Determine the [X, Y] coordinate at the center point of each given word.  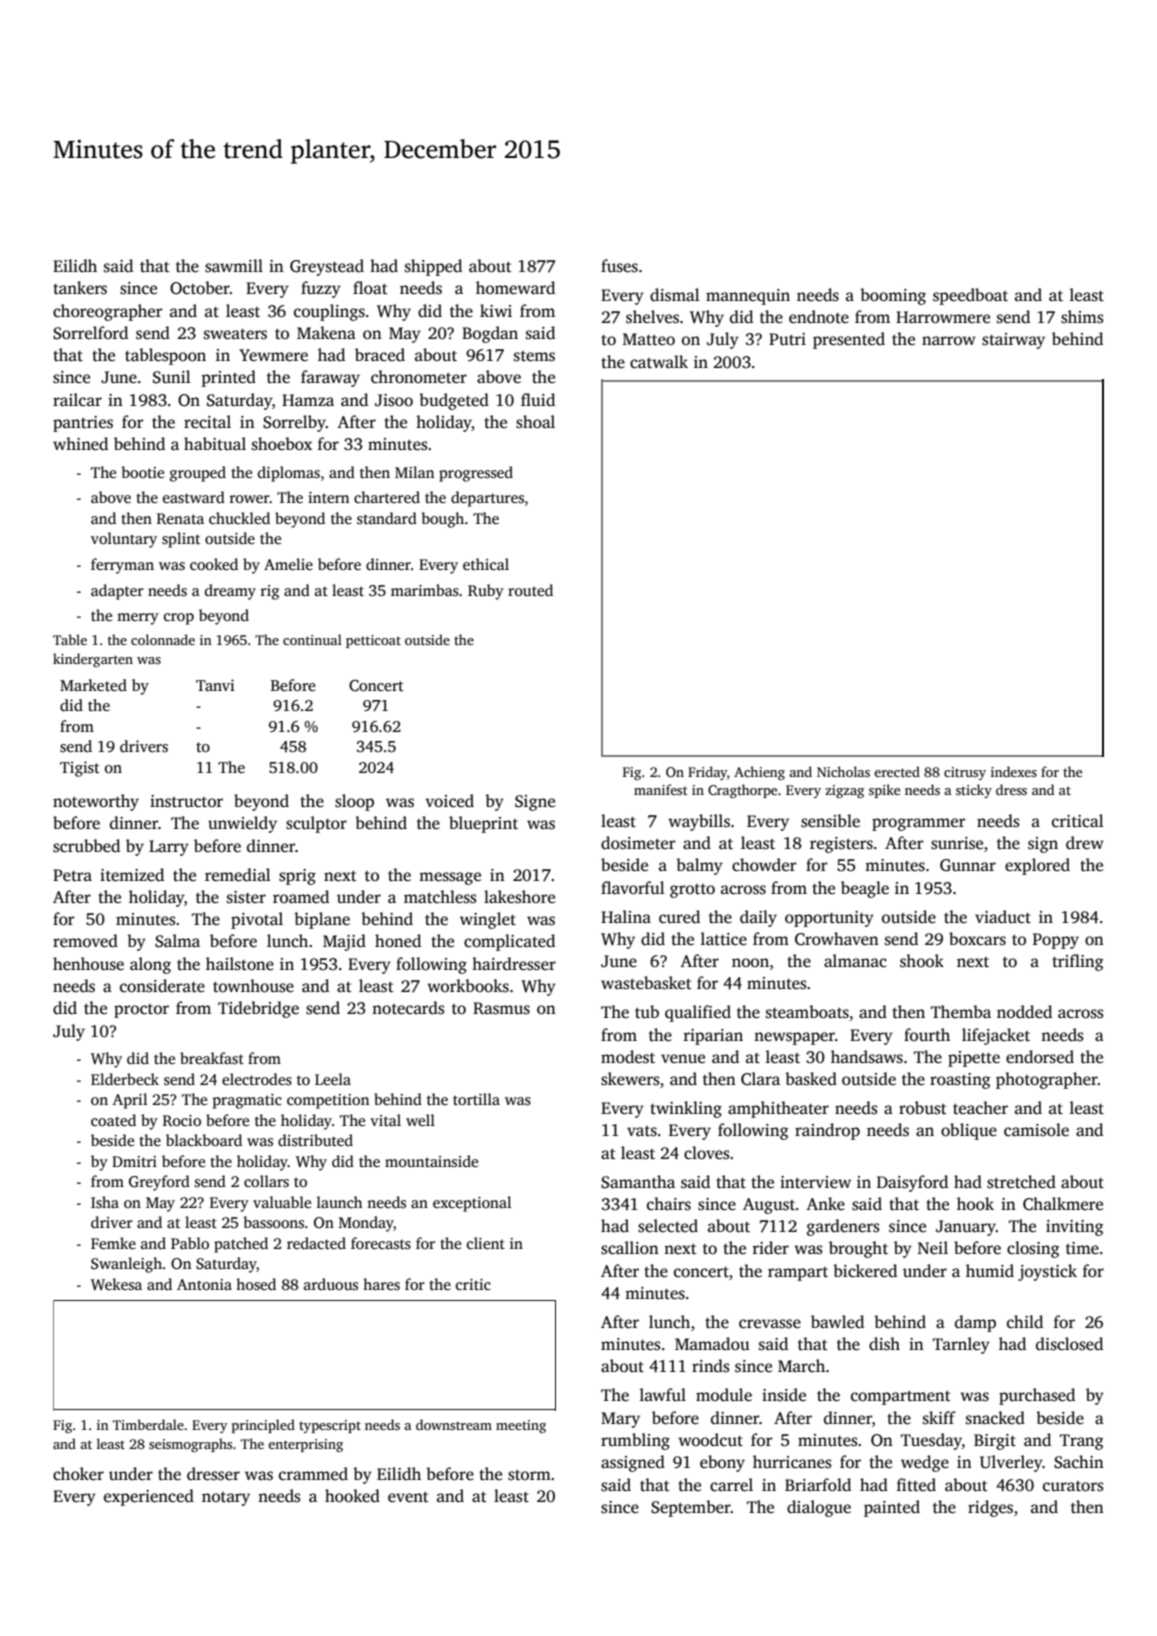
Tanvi [215, 685]
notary [226, 1499]
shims [1082, 317]
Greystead [327, 267]
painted [892, 1508]
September [691, 1508]
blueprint [483, 824]
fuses [619, 266]
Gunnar [968, 865]
